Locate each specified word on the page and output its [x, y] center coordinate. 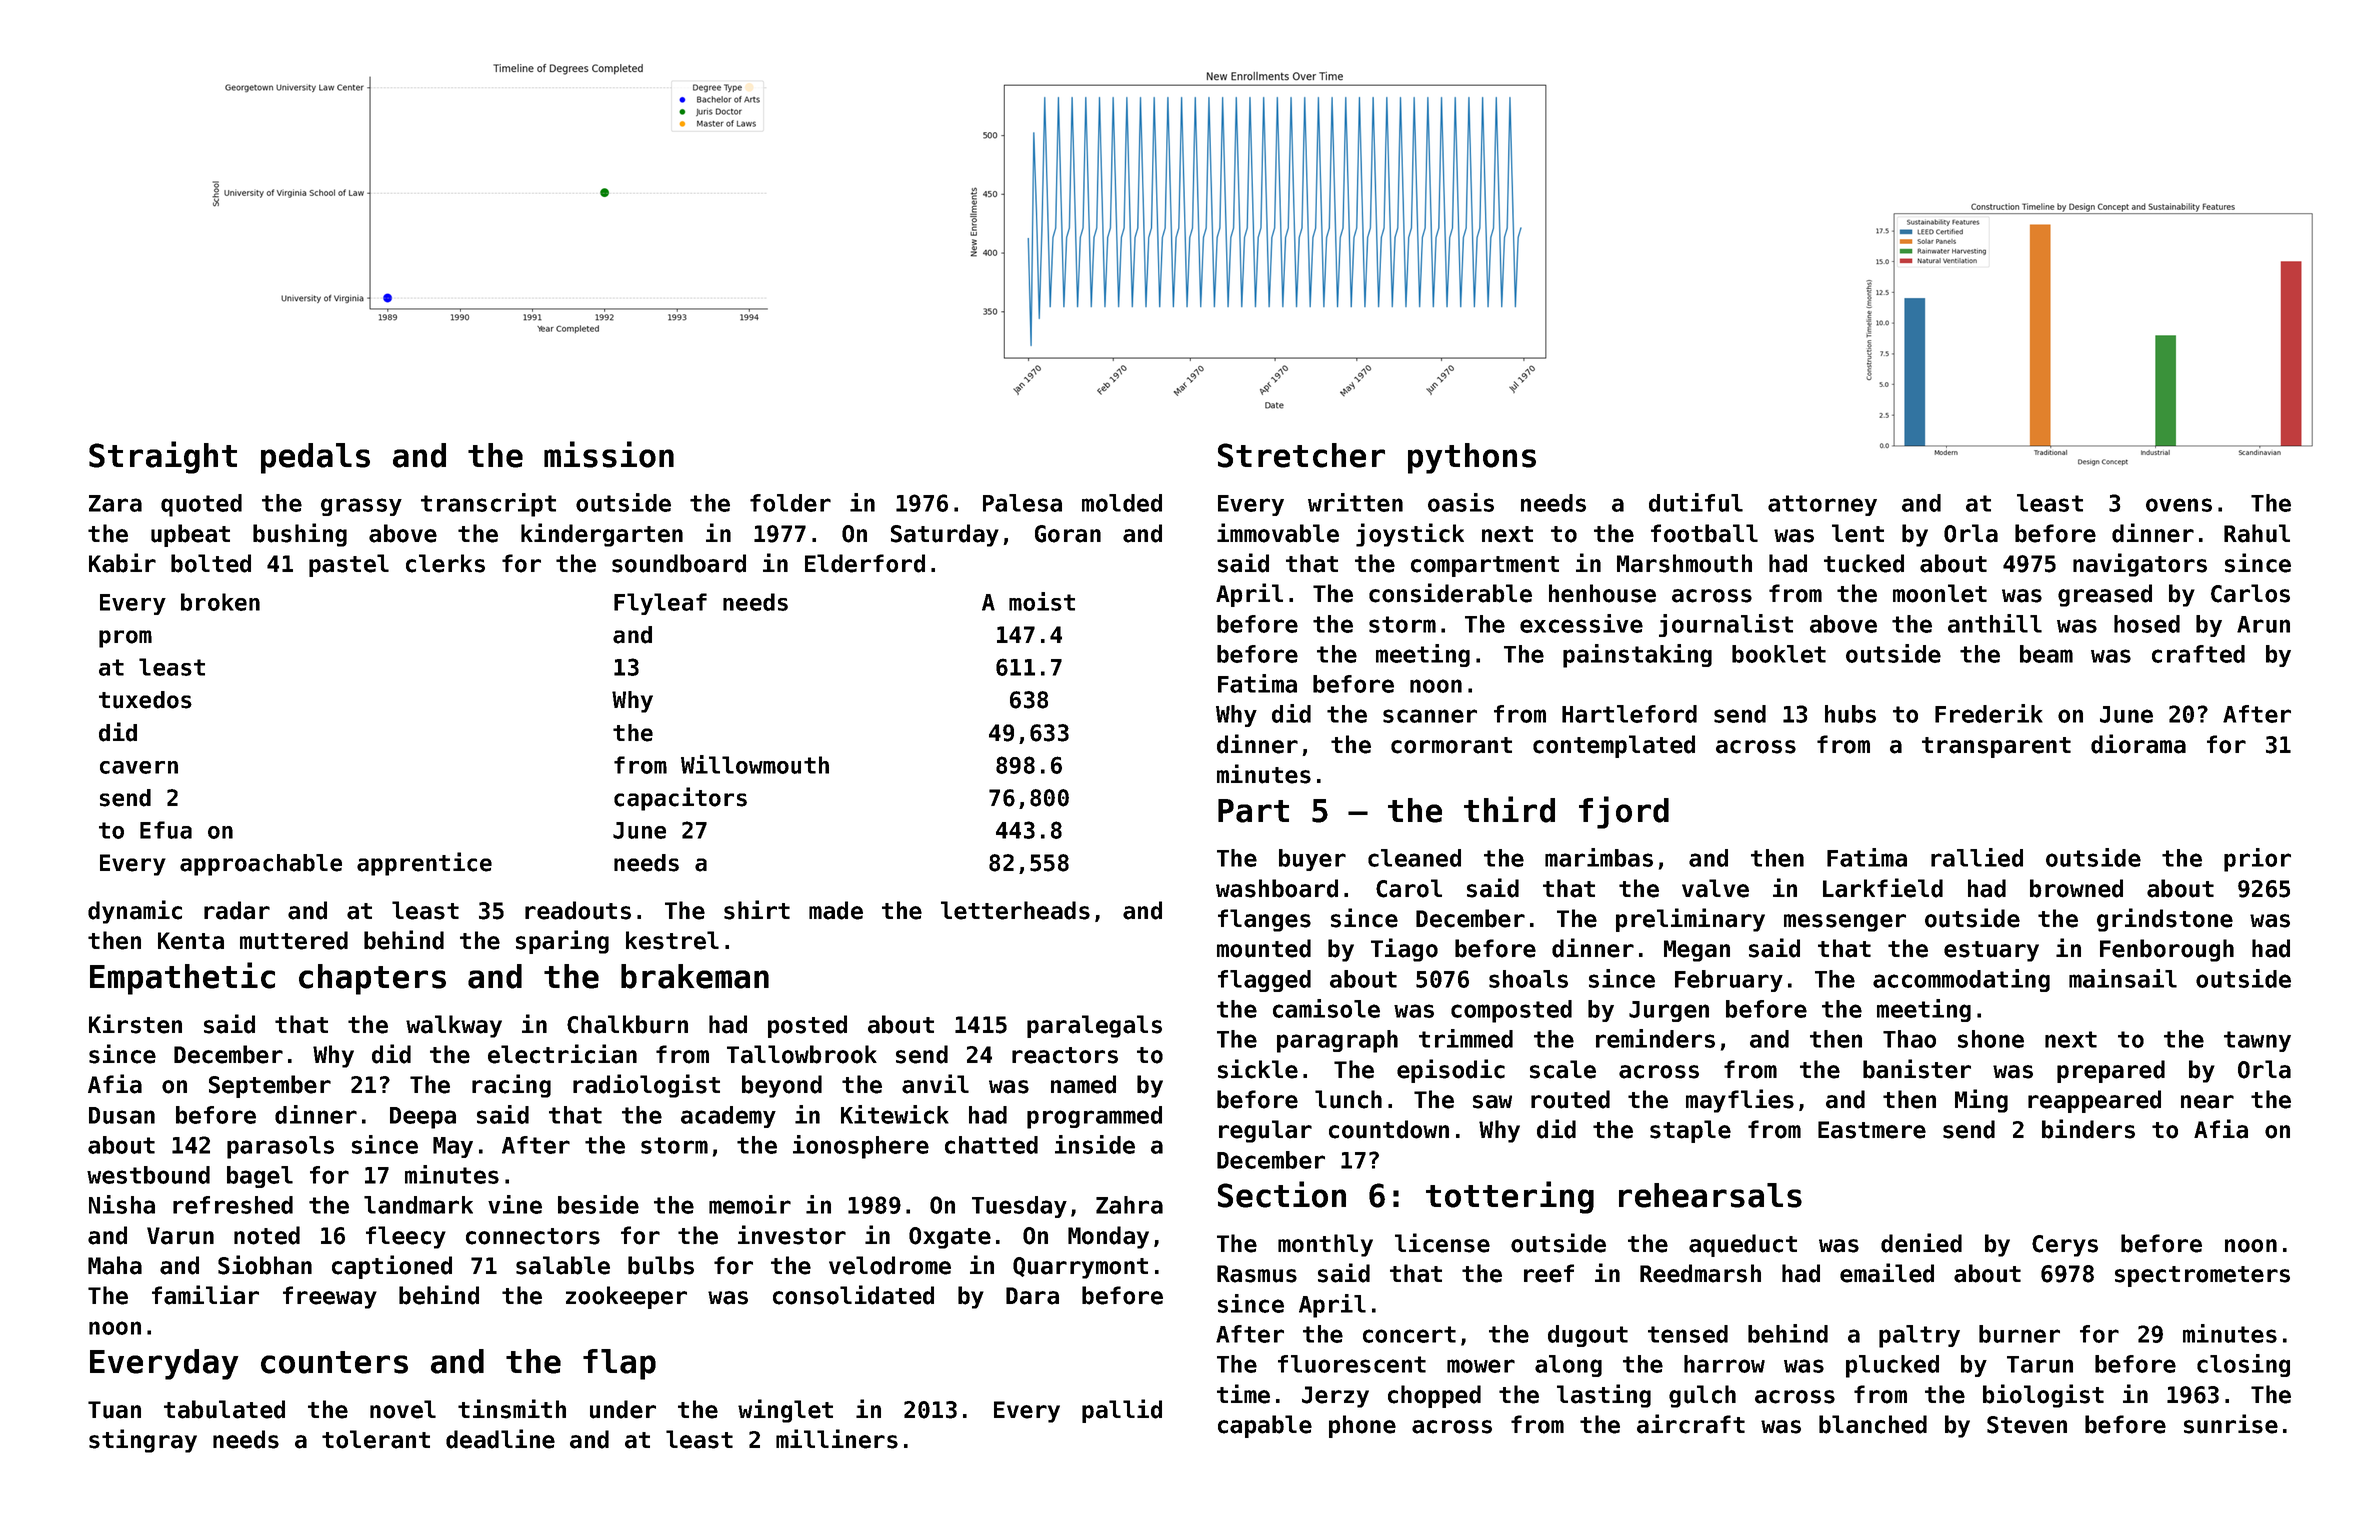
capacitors [680, 799]
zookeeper [626, 1297]
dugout [1588, 1336]
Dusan [122, 1115]
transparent [1996, 747]
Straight [163, 457]
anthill [1995, 623]
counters [334, 1362]
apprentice [424, 864]
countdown [1389, 1129]
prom [125, 639]
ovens [2179, 505]
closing [2243, 1365]
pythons [1472, 458]
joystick [1410, 535]
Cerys [2065, 1246]
